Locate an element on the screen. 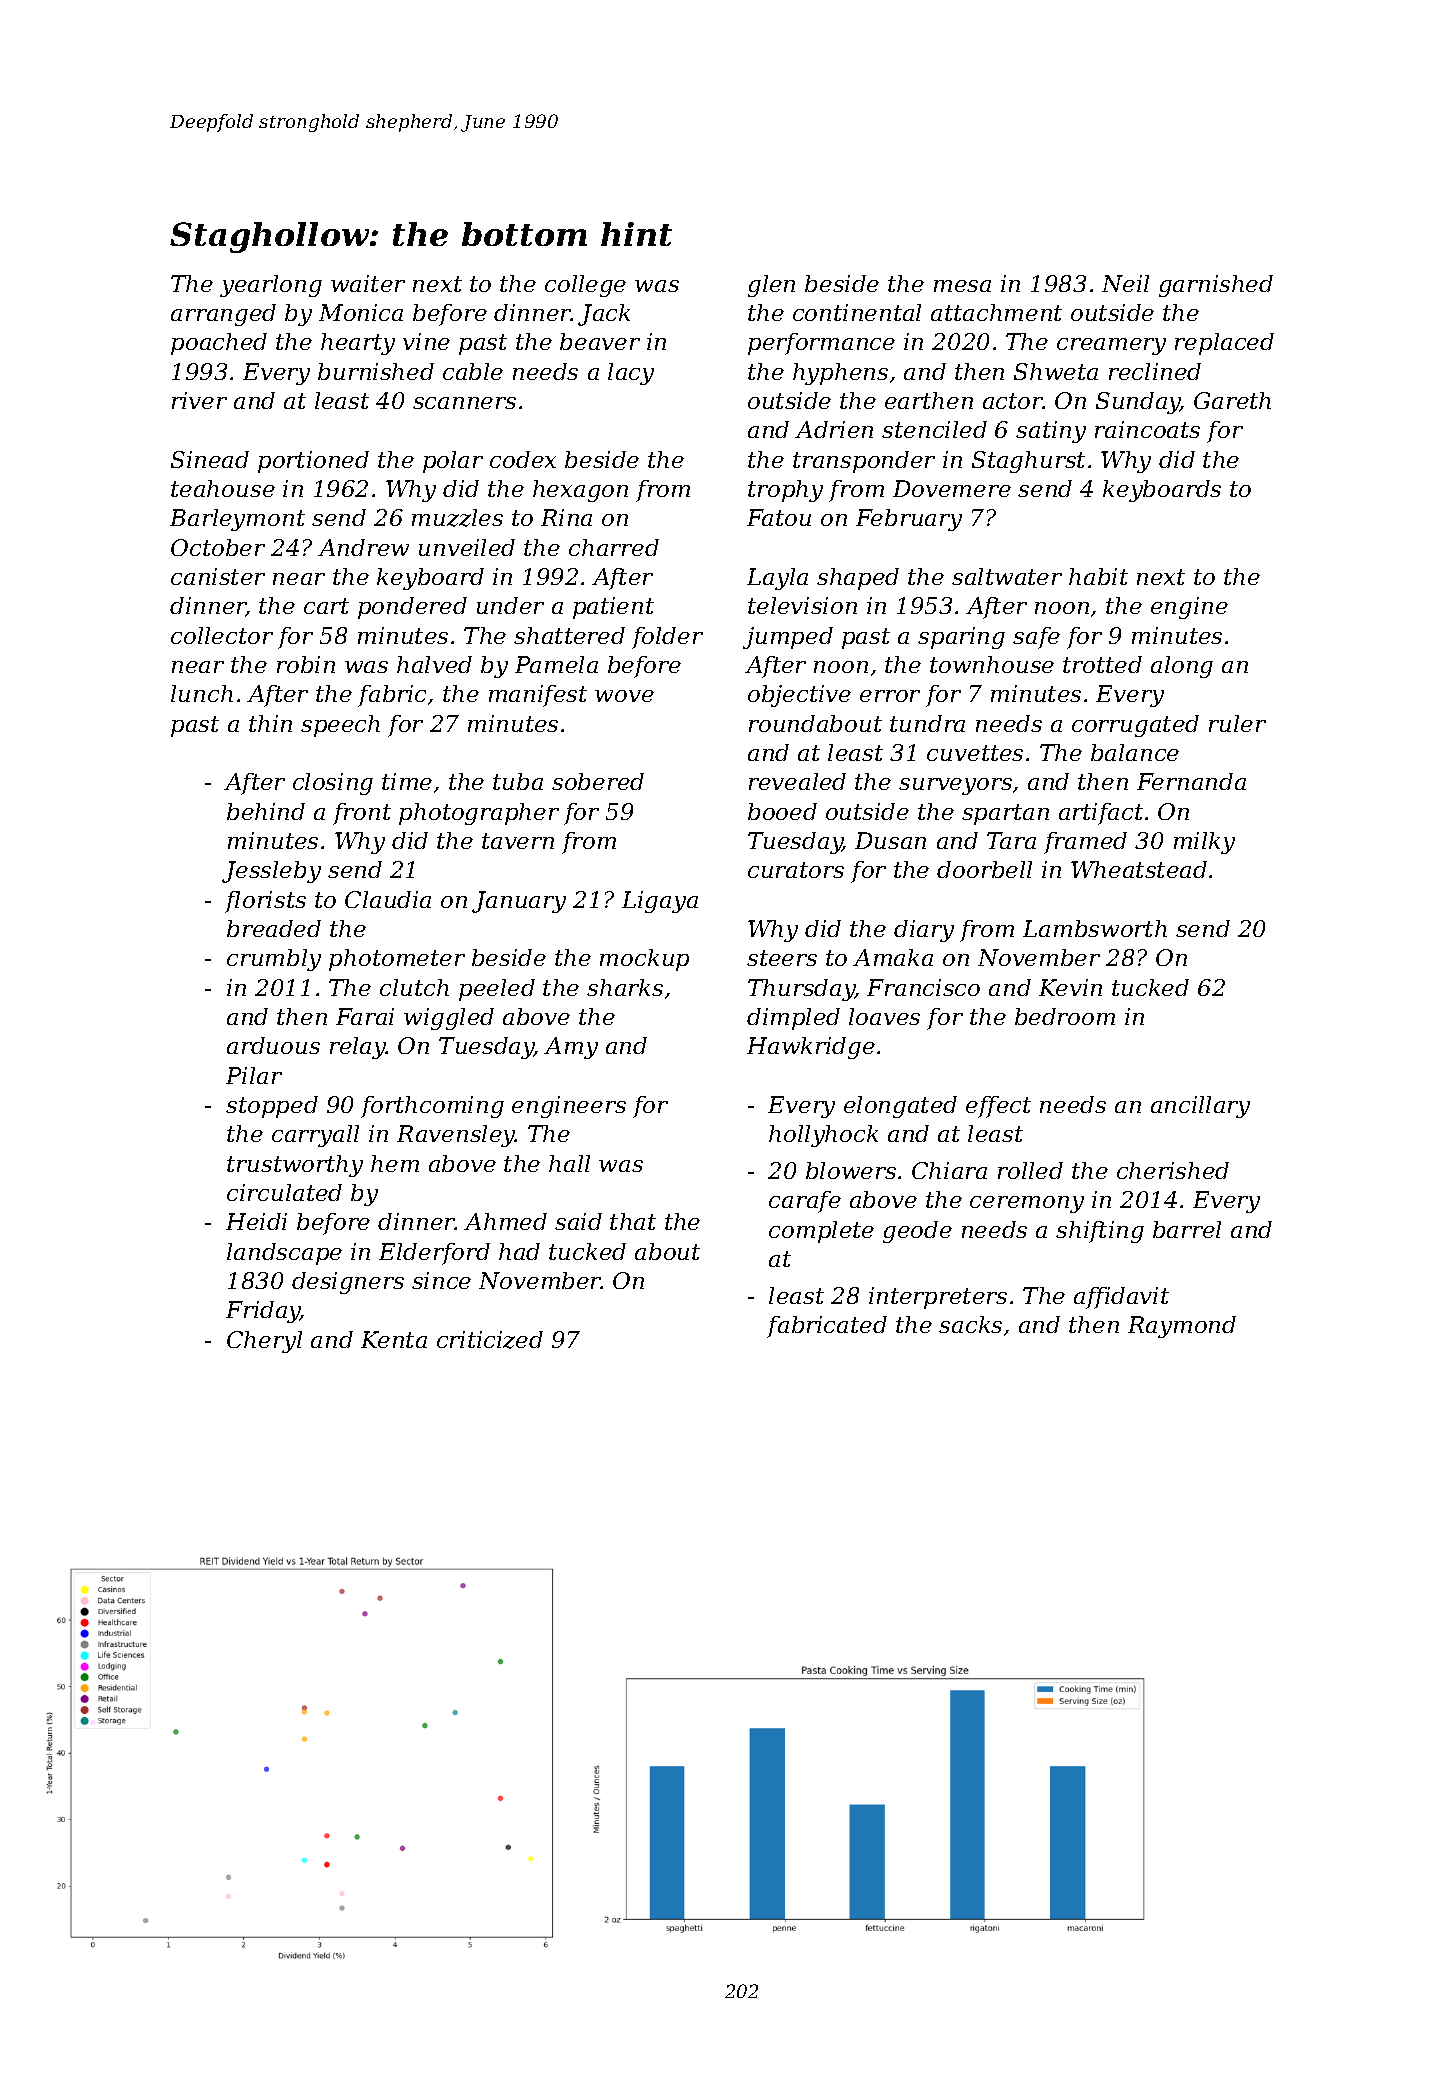 The width and height of the screenshot is (1450, 2100). robin is located at coordinates (306, 664).
